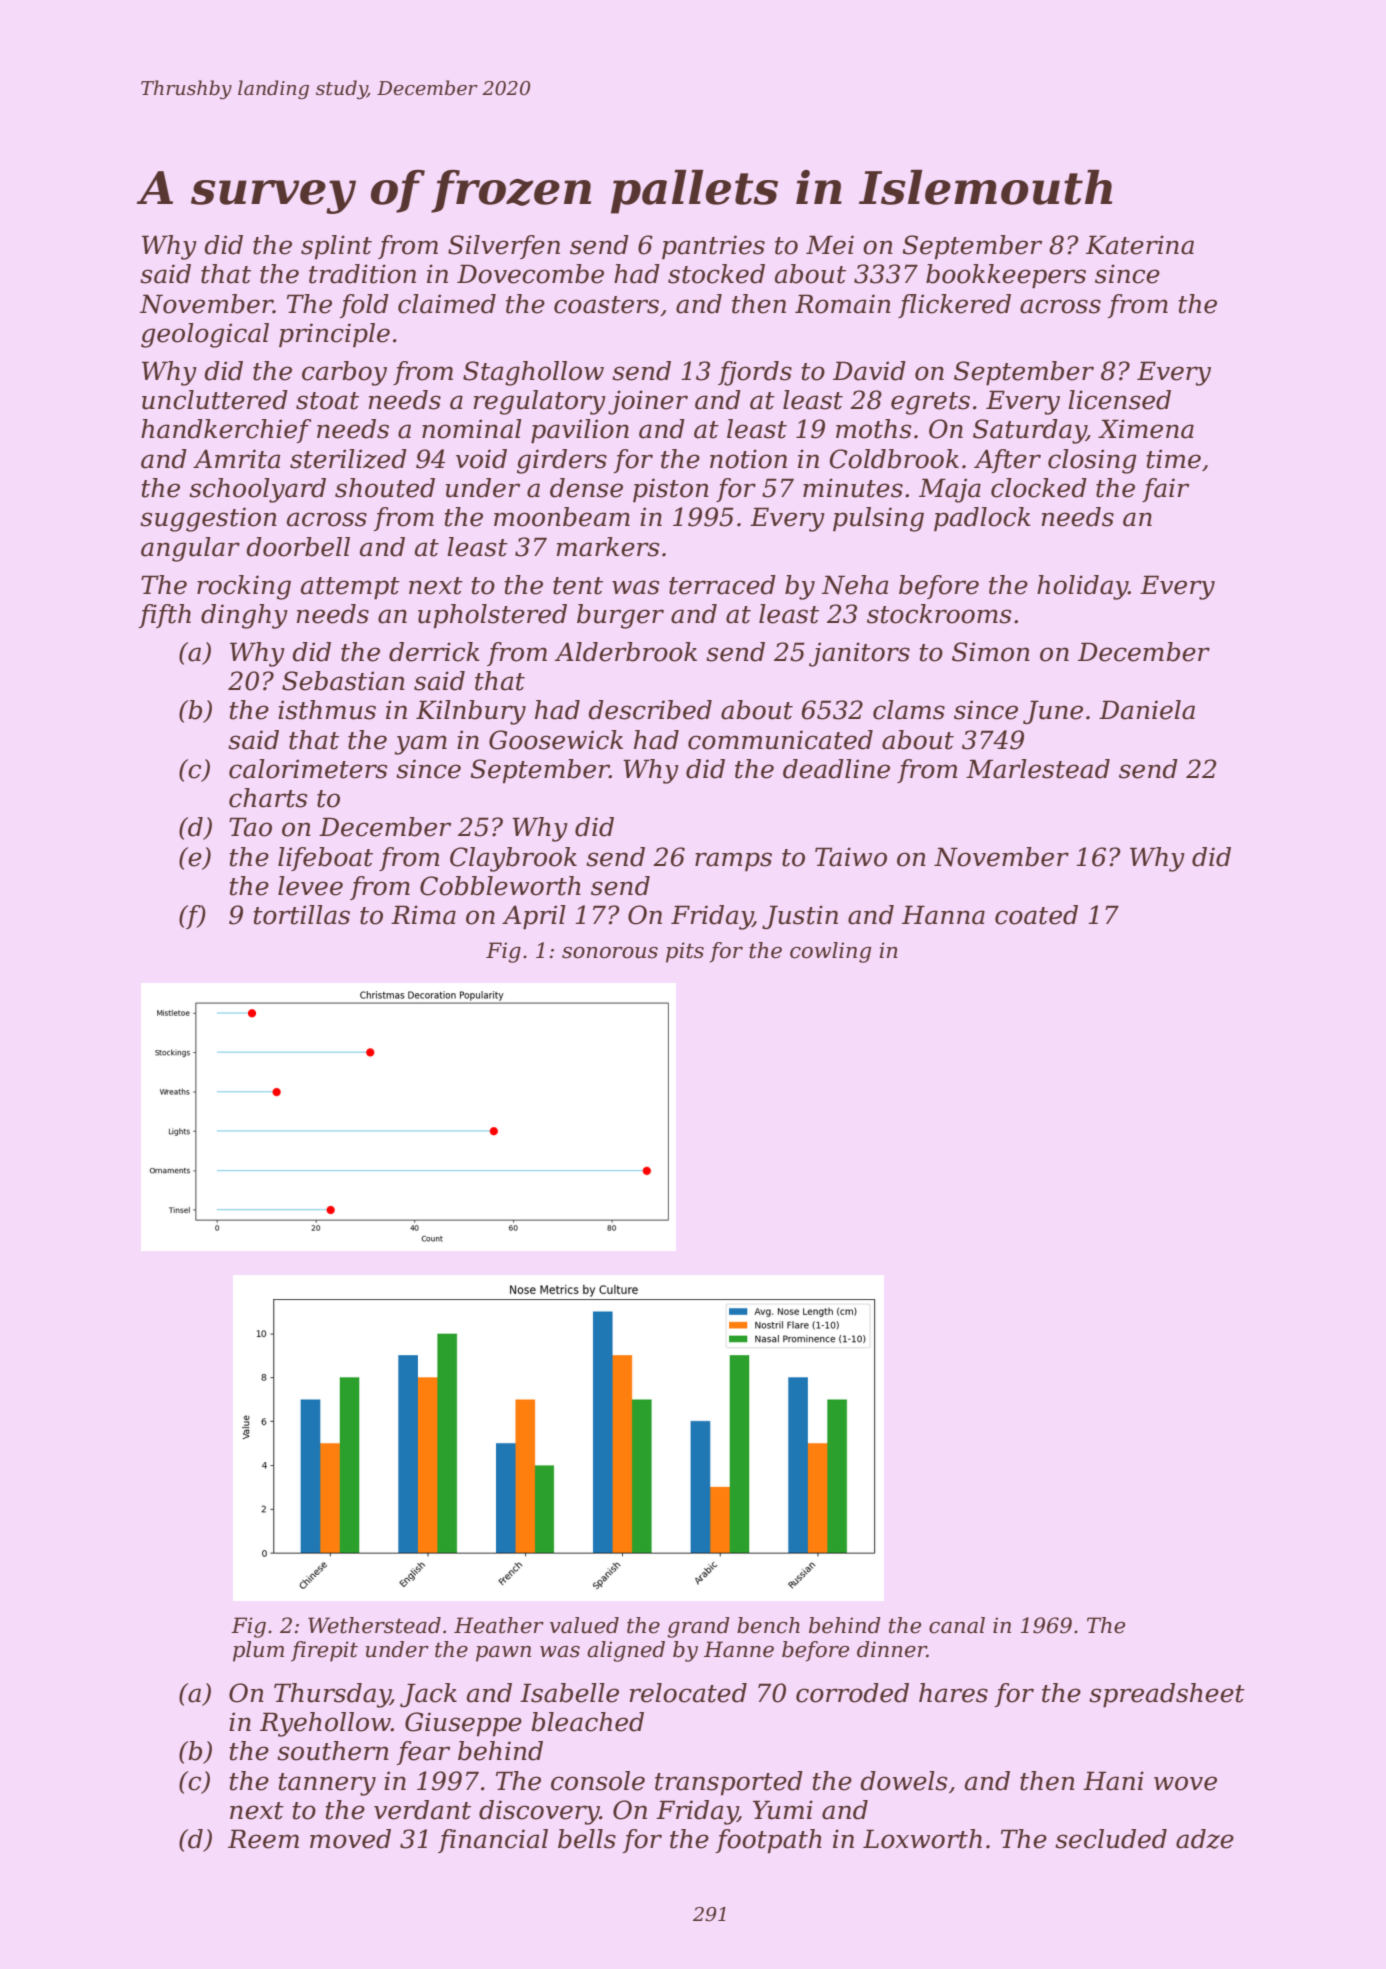 This screenshot has height=1969, width=1386. Describe the element at coordinates (333, 1751) in the screenshot. I see `southern` at that location.
